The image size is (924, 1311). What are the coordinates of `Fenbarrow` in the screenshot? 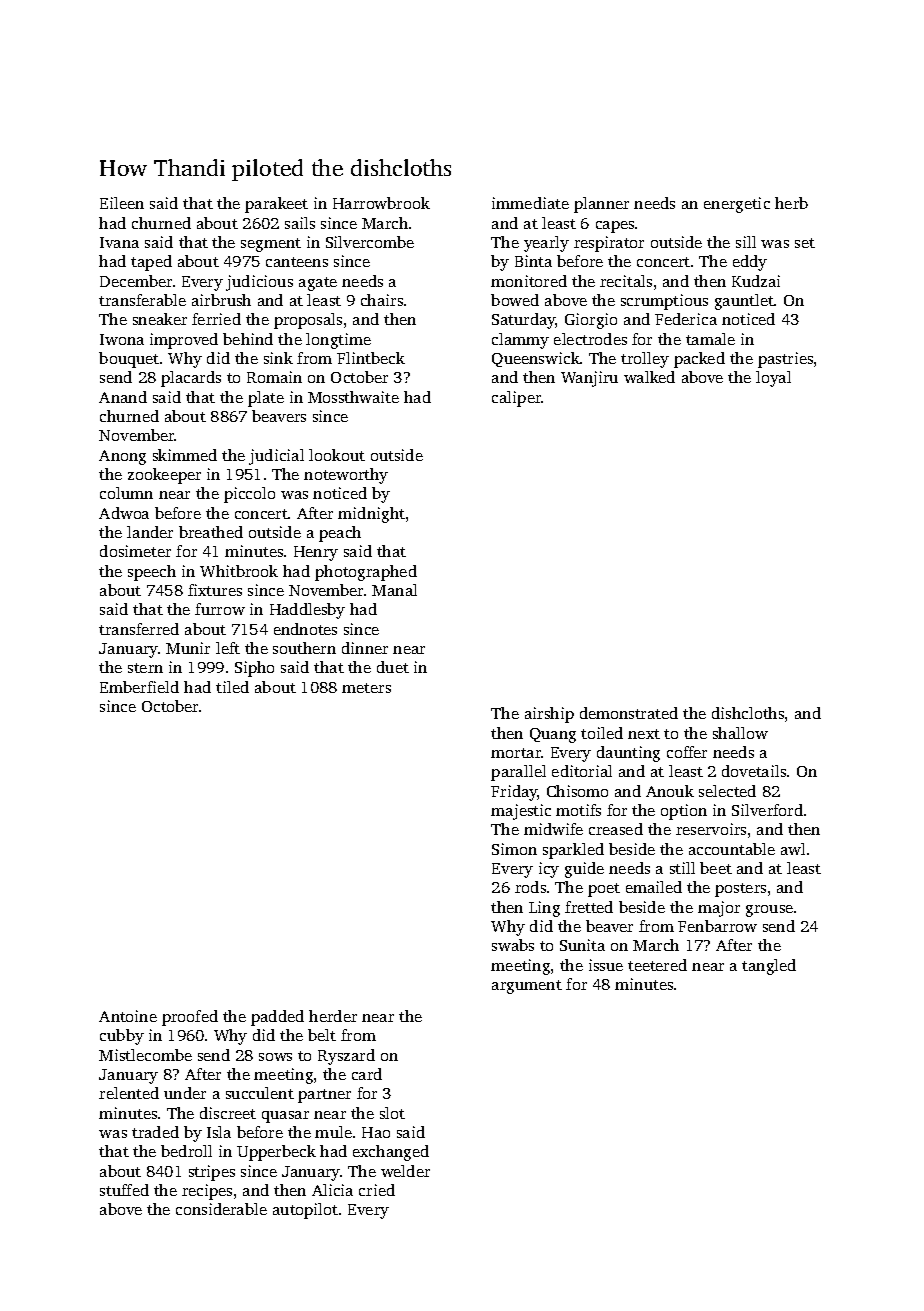 It's located at (717, 926).
